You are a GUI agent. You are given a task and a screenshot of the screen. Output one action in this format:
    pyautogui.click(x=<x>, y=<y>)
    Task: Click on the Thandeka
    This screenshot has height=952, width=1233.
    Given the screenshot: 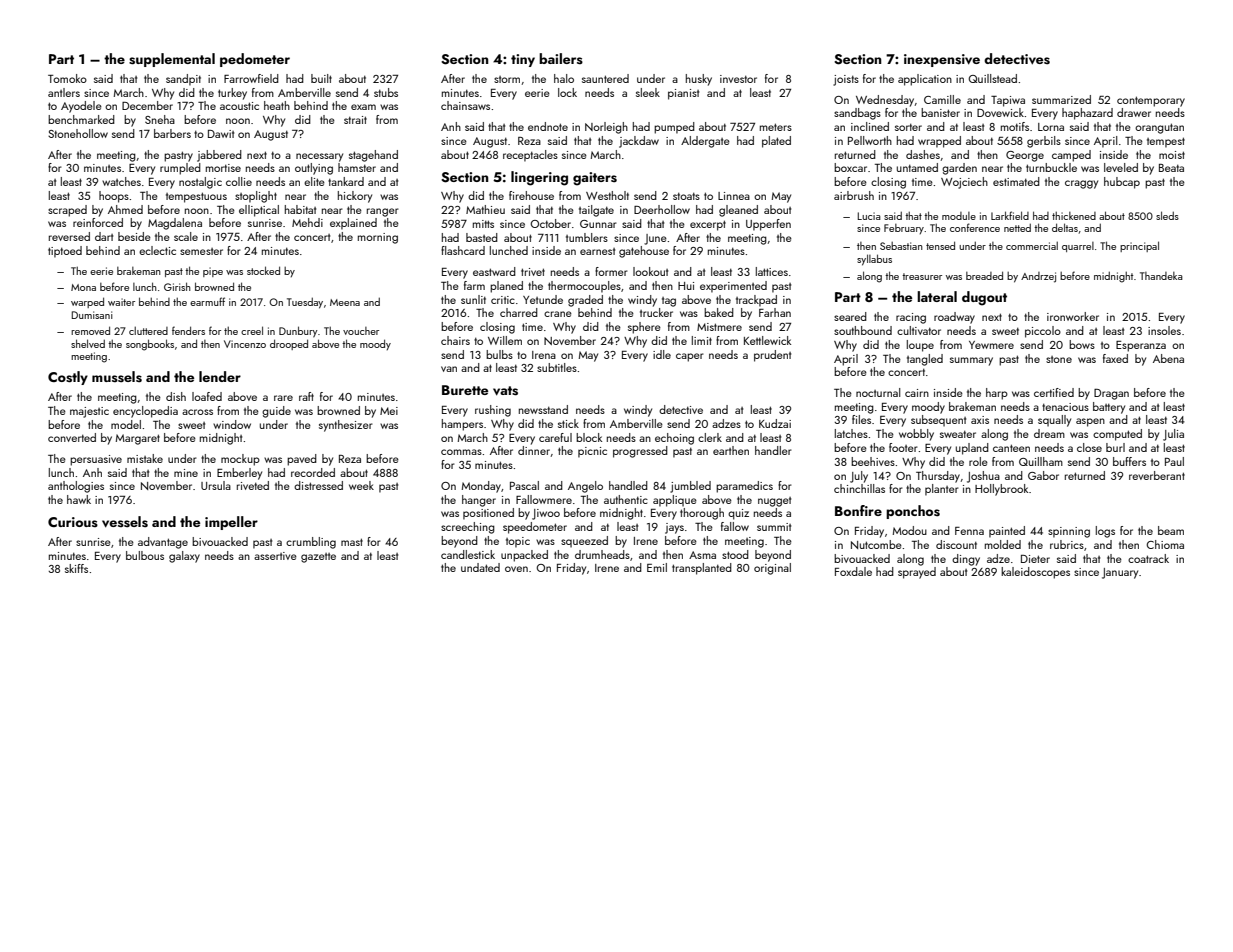 What is the action you would take?
    pyautogui.click(x=1161, y=276)
